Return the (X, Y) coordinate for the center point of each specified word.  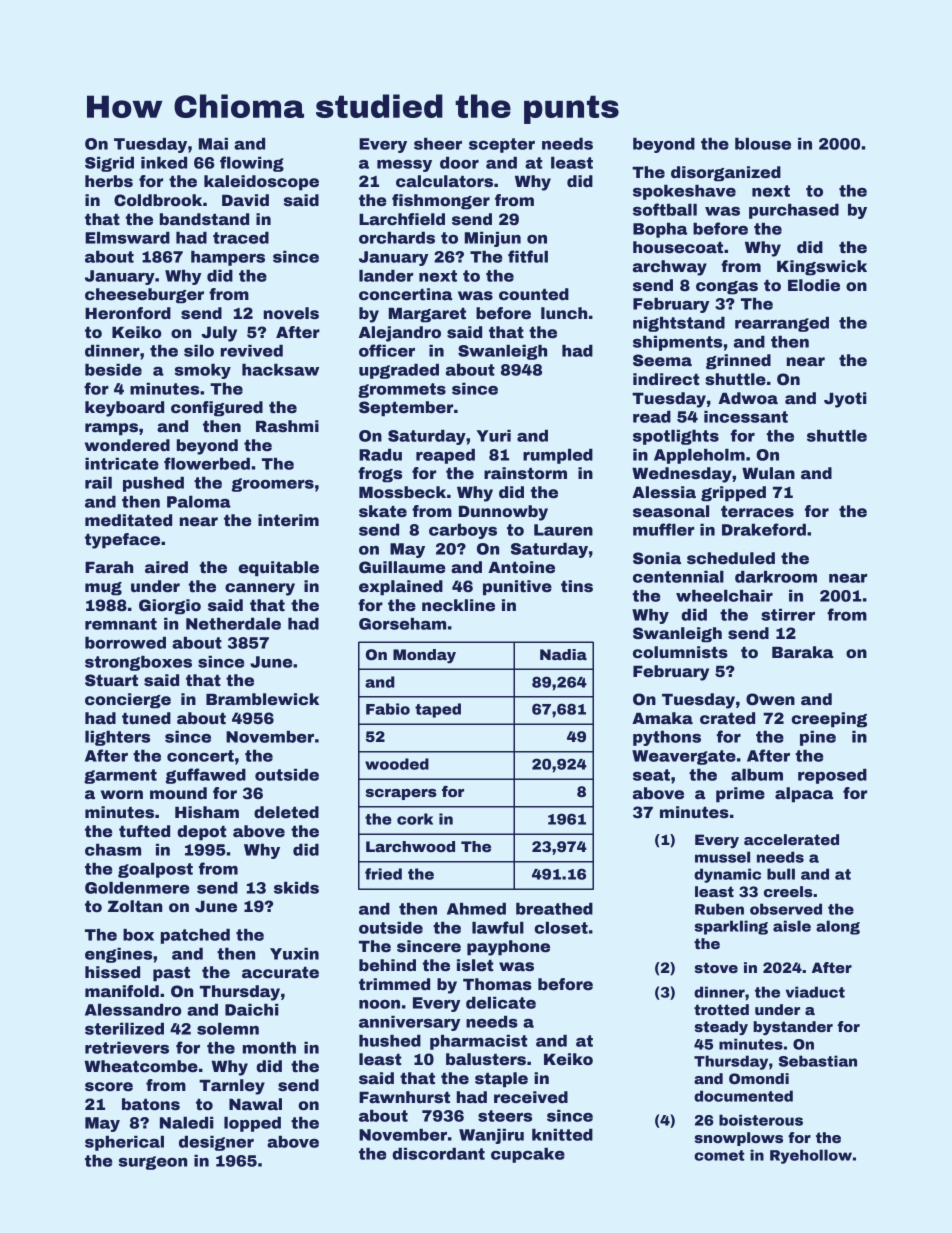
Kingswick (822, 268)
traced (241, 238)
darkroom (776, 577)
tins (577, 586)
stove (716, 967)
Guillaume (402, 567)
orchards (397, 238)
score (109, 1087)
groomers (273, 485)
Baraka (802, 652)
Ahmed (476, 909)
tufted (144, 831)
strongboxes (138, 663)
